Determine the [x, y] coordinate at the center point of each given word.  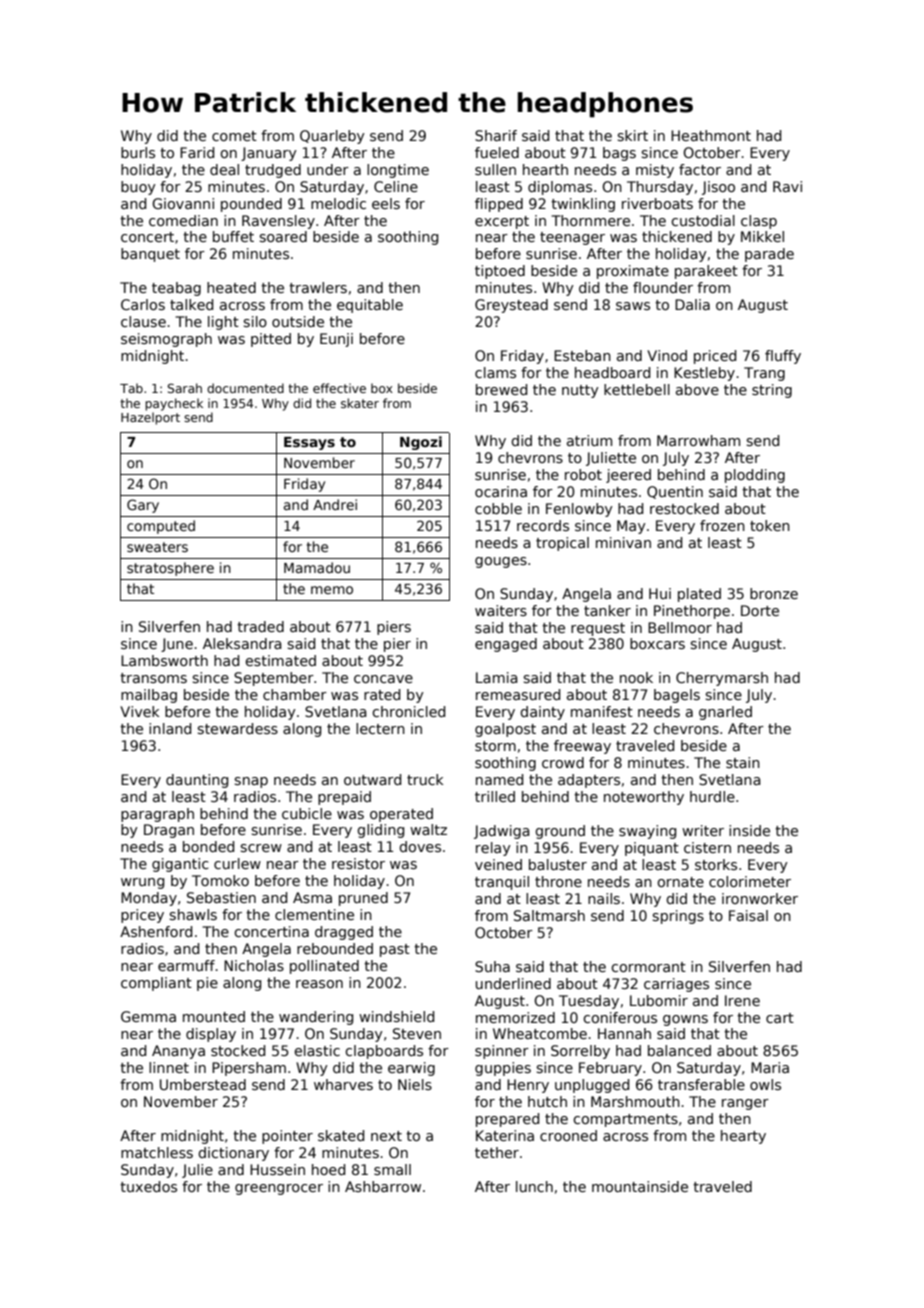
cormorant [648, 967]
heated [231, 287]
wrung [142, 883]
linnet [169, 1067]
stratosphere [170, 569]
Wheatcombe [540, 1033]
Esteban [582, 355]
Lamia [497, 677]
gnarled [725, 713]
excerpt [502, 222]
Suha [492, 966]
